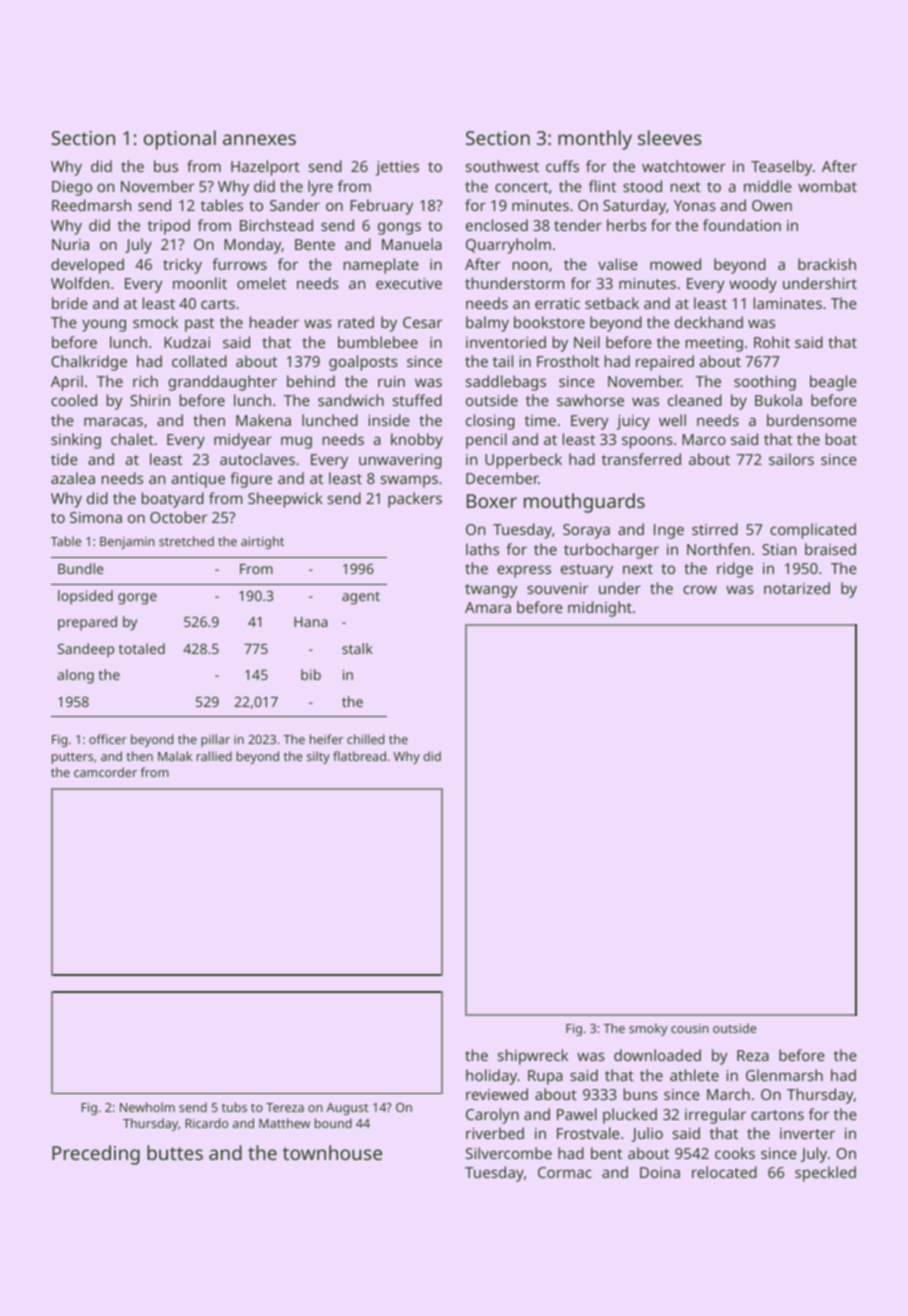 The width and height of the page is (908, 1316). What do you see at coordinates (397, 168) in the page?
I see `jetties` at bounding box center [397, 168].
